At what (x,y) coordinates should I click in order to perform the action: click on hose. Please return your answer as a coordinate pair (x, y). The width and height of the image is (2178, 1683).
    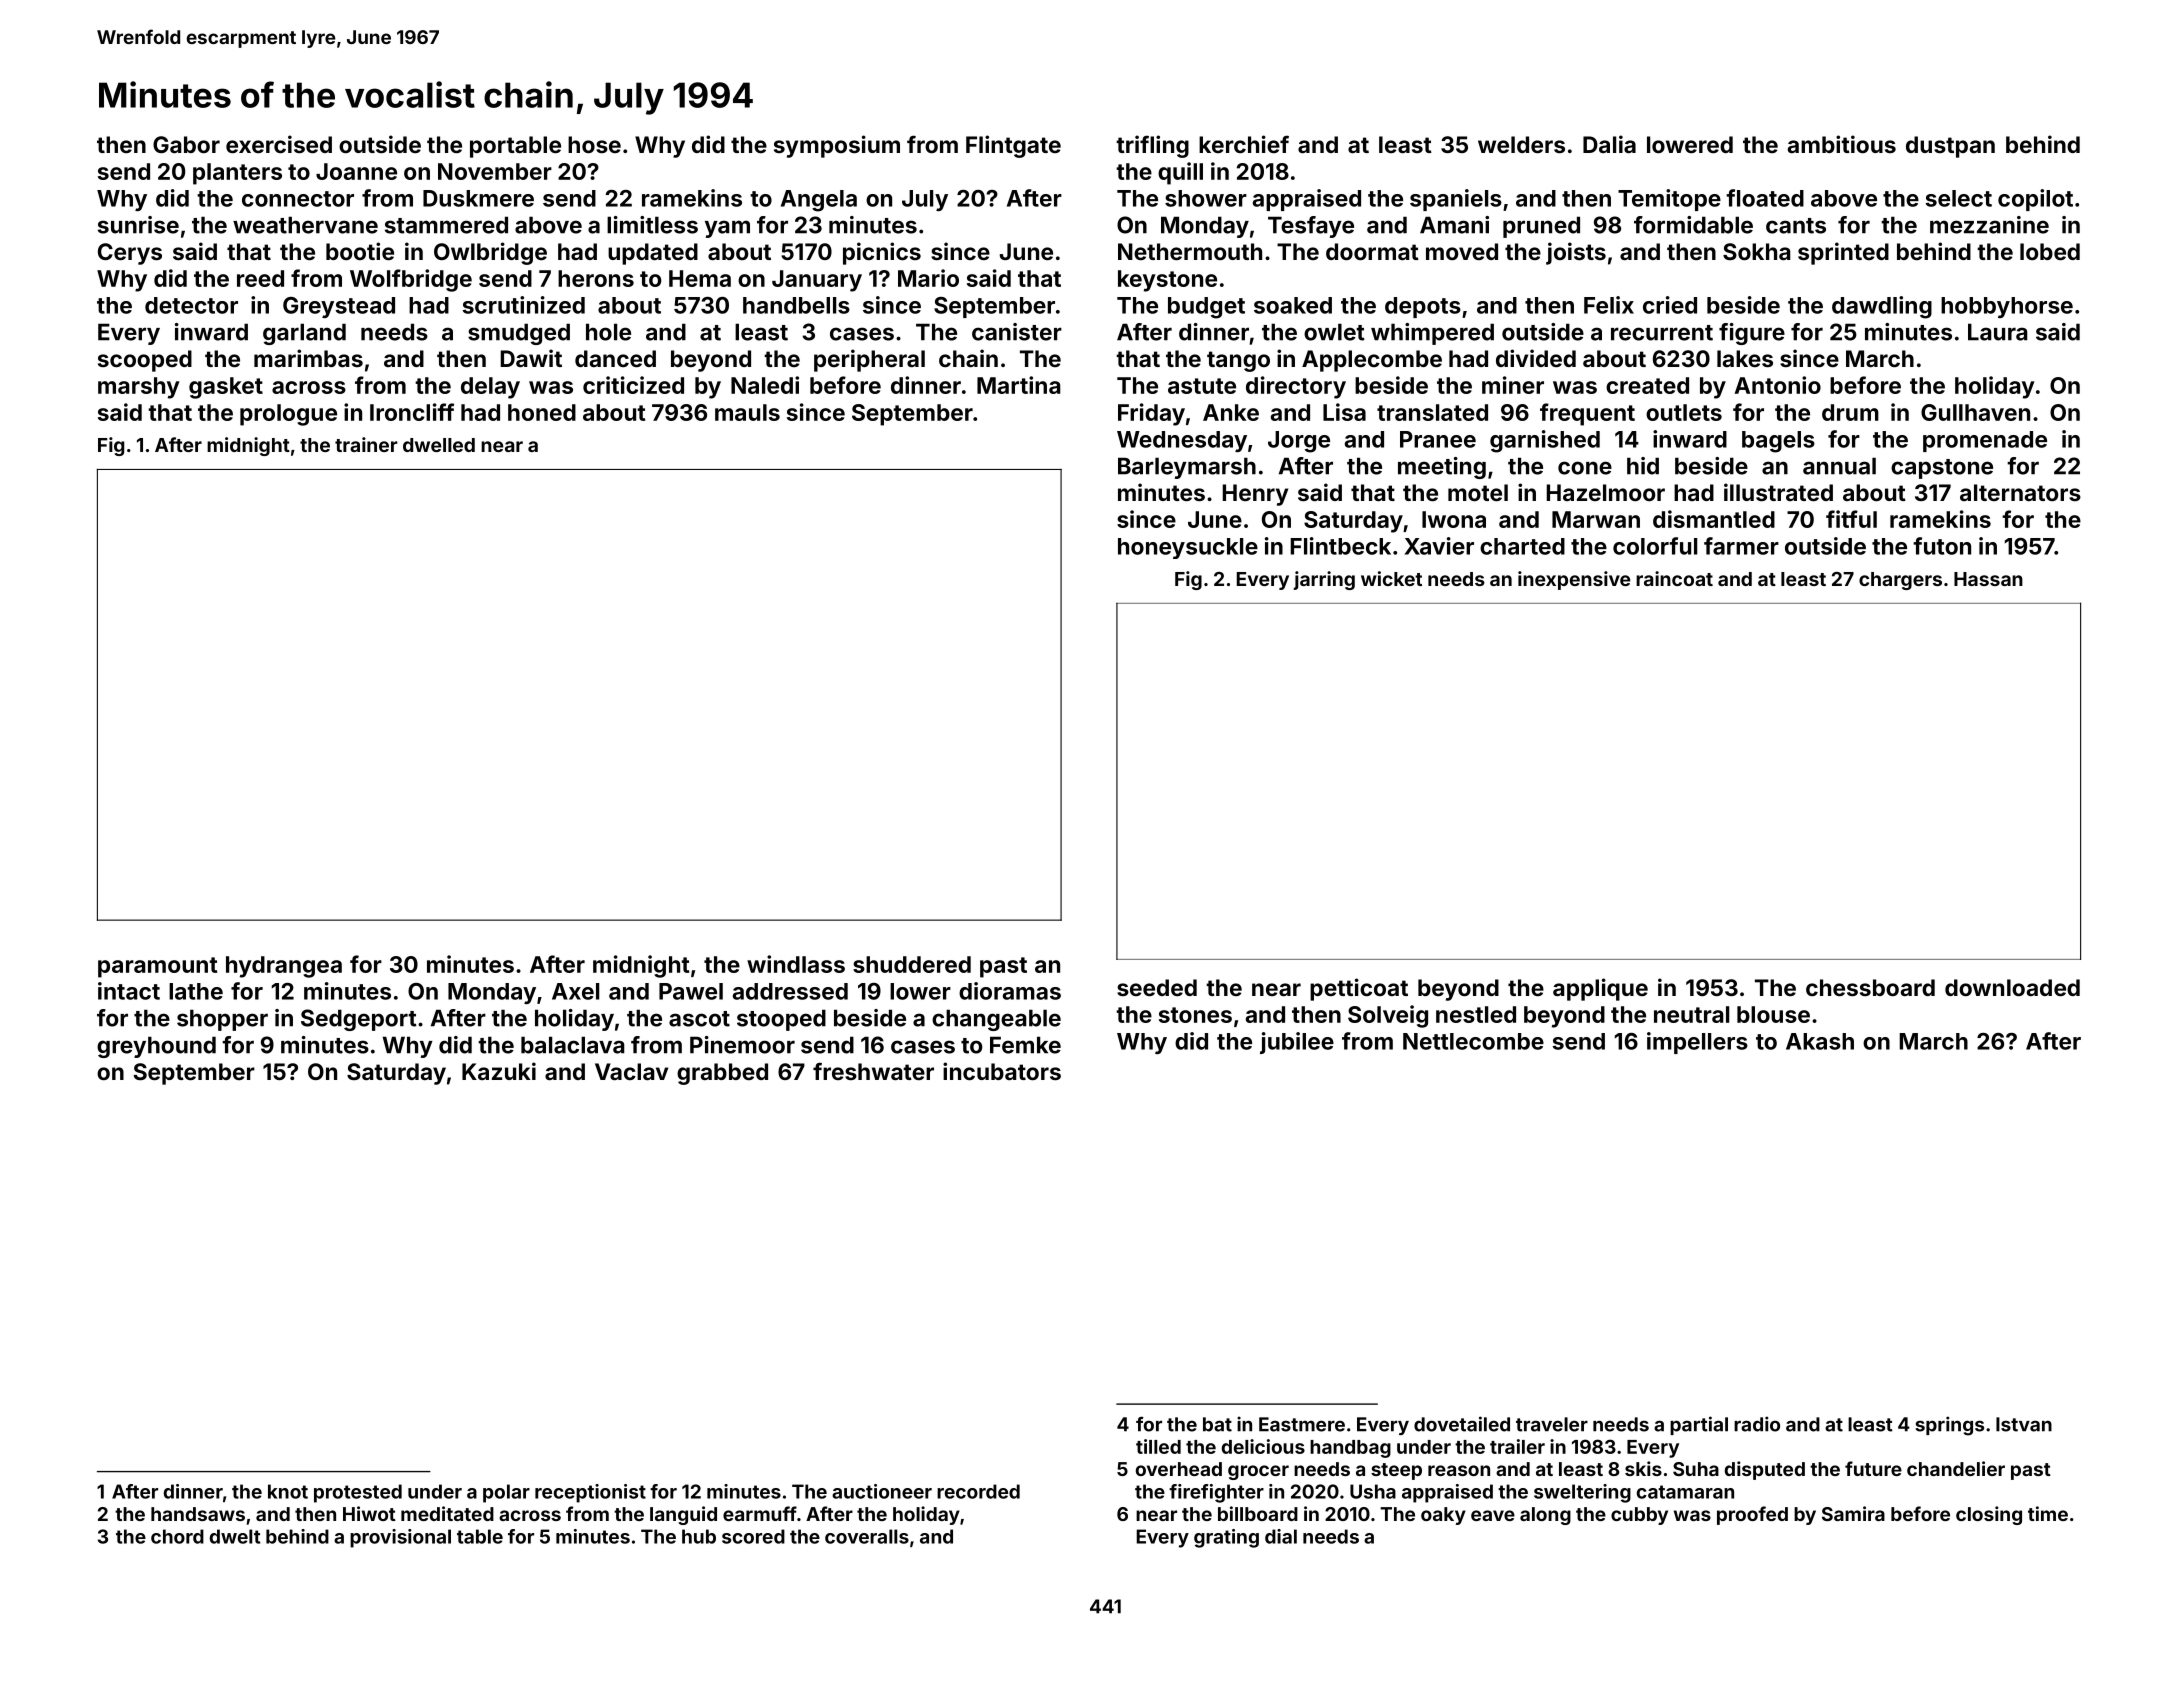
    Looking at the image, I should click on (594, 144).
